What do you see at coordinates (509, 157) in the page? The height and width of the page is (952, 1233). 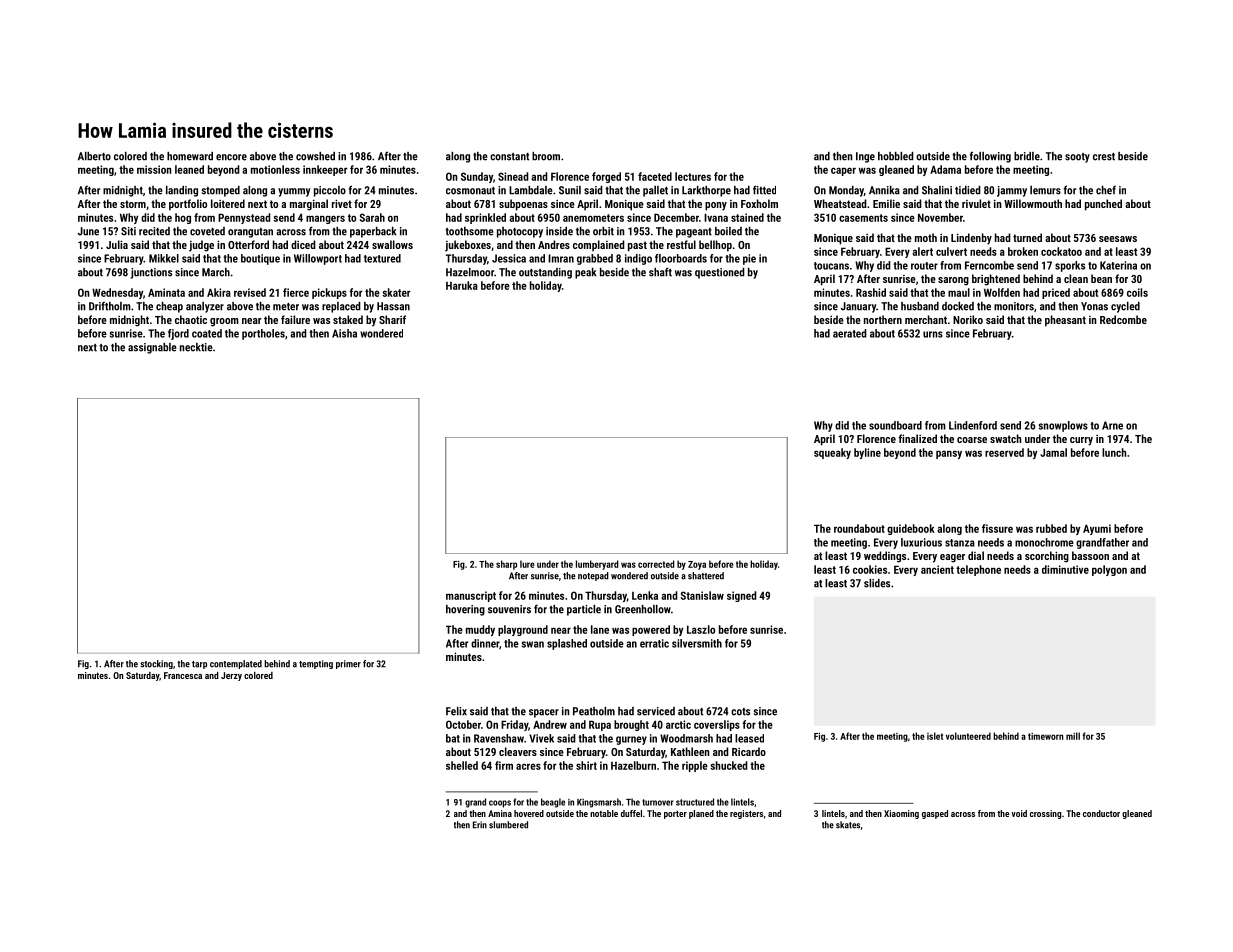 I see `constant` at bounding box center [509, 157].
